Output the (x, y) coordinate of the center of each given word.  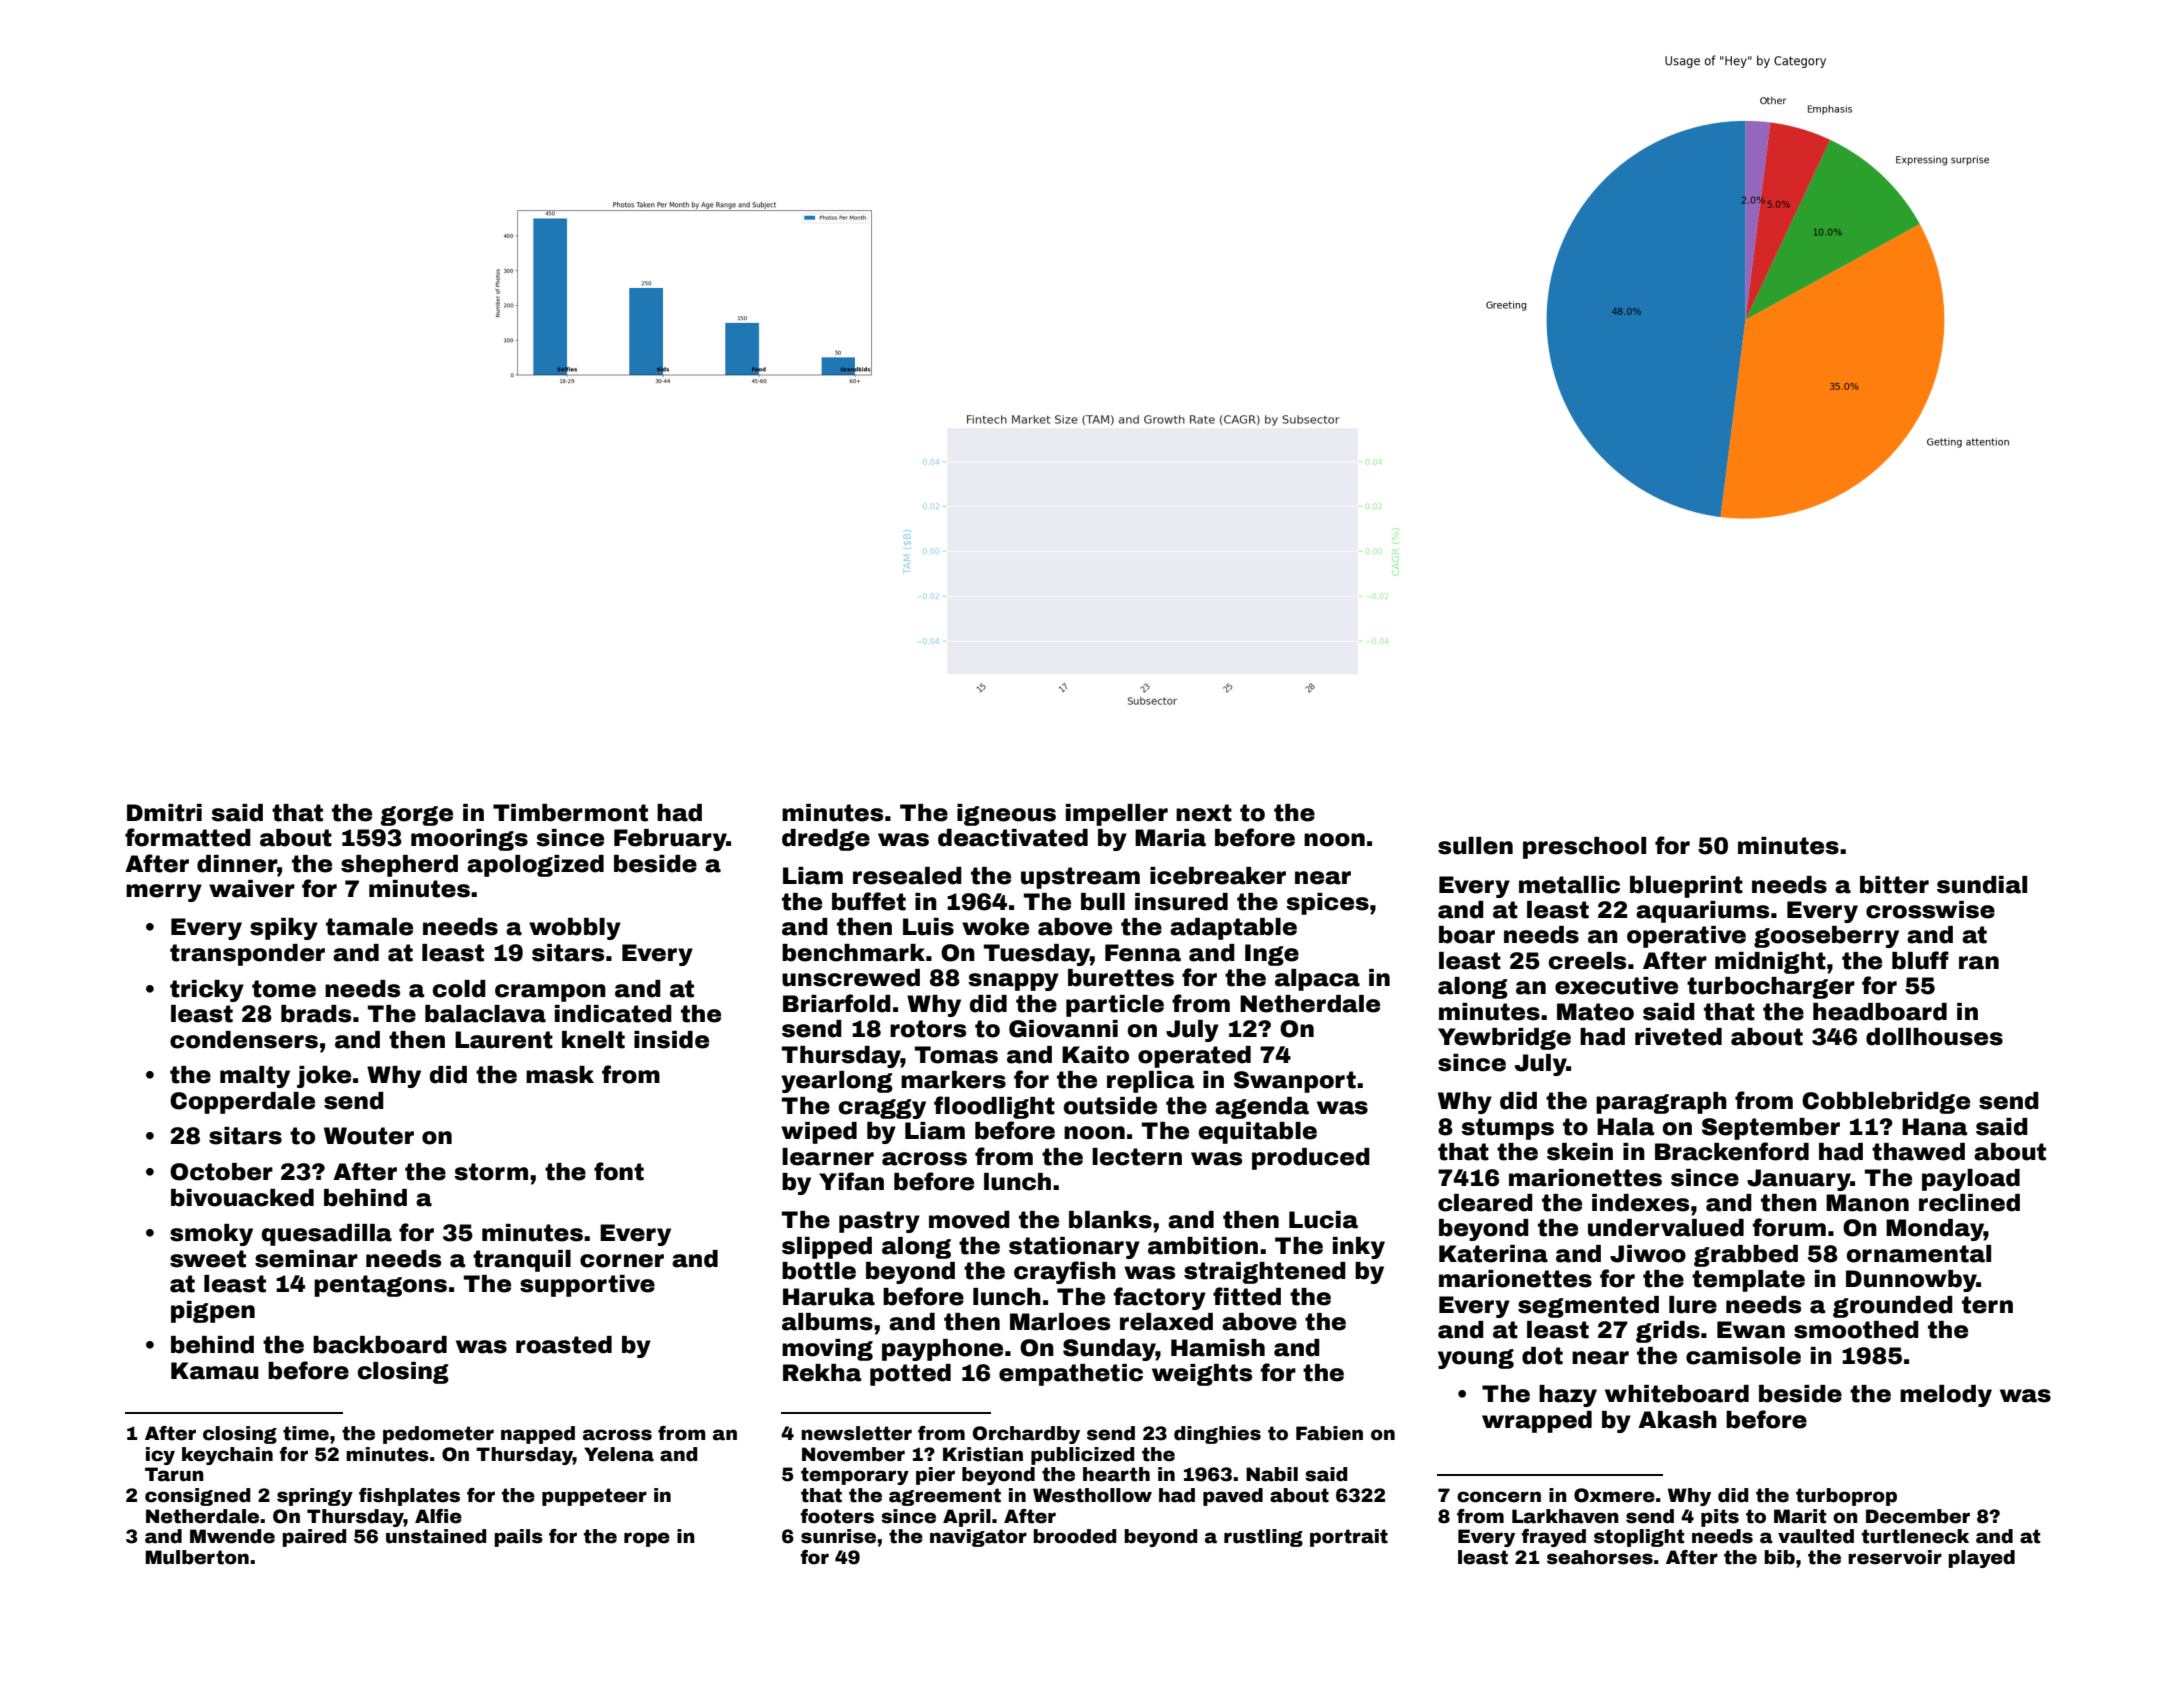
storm (491, 1172)
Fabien (1329, 1433)
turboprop (1846, 1497)
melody (1946, 1396)
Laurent (504, 1040)
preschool (1584, 848)
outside (1110, 1106)
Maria (1170, 838)
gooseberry (1826, 937)
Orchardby (1026, 1435)
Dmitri (164, 813)
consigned (198, 1497)
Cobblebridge (1886, 1103)
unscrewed (851, 978)
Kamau (215, 1371)
